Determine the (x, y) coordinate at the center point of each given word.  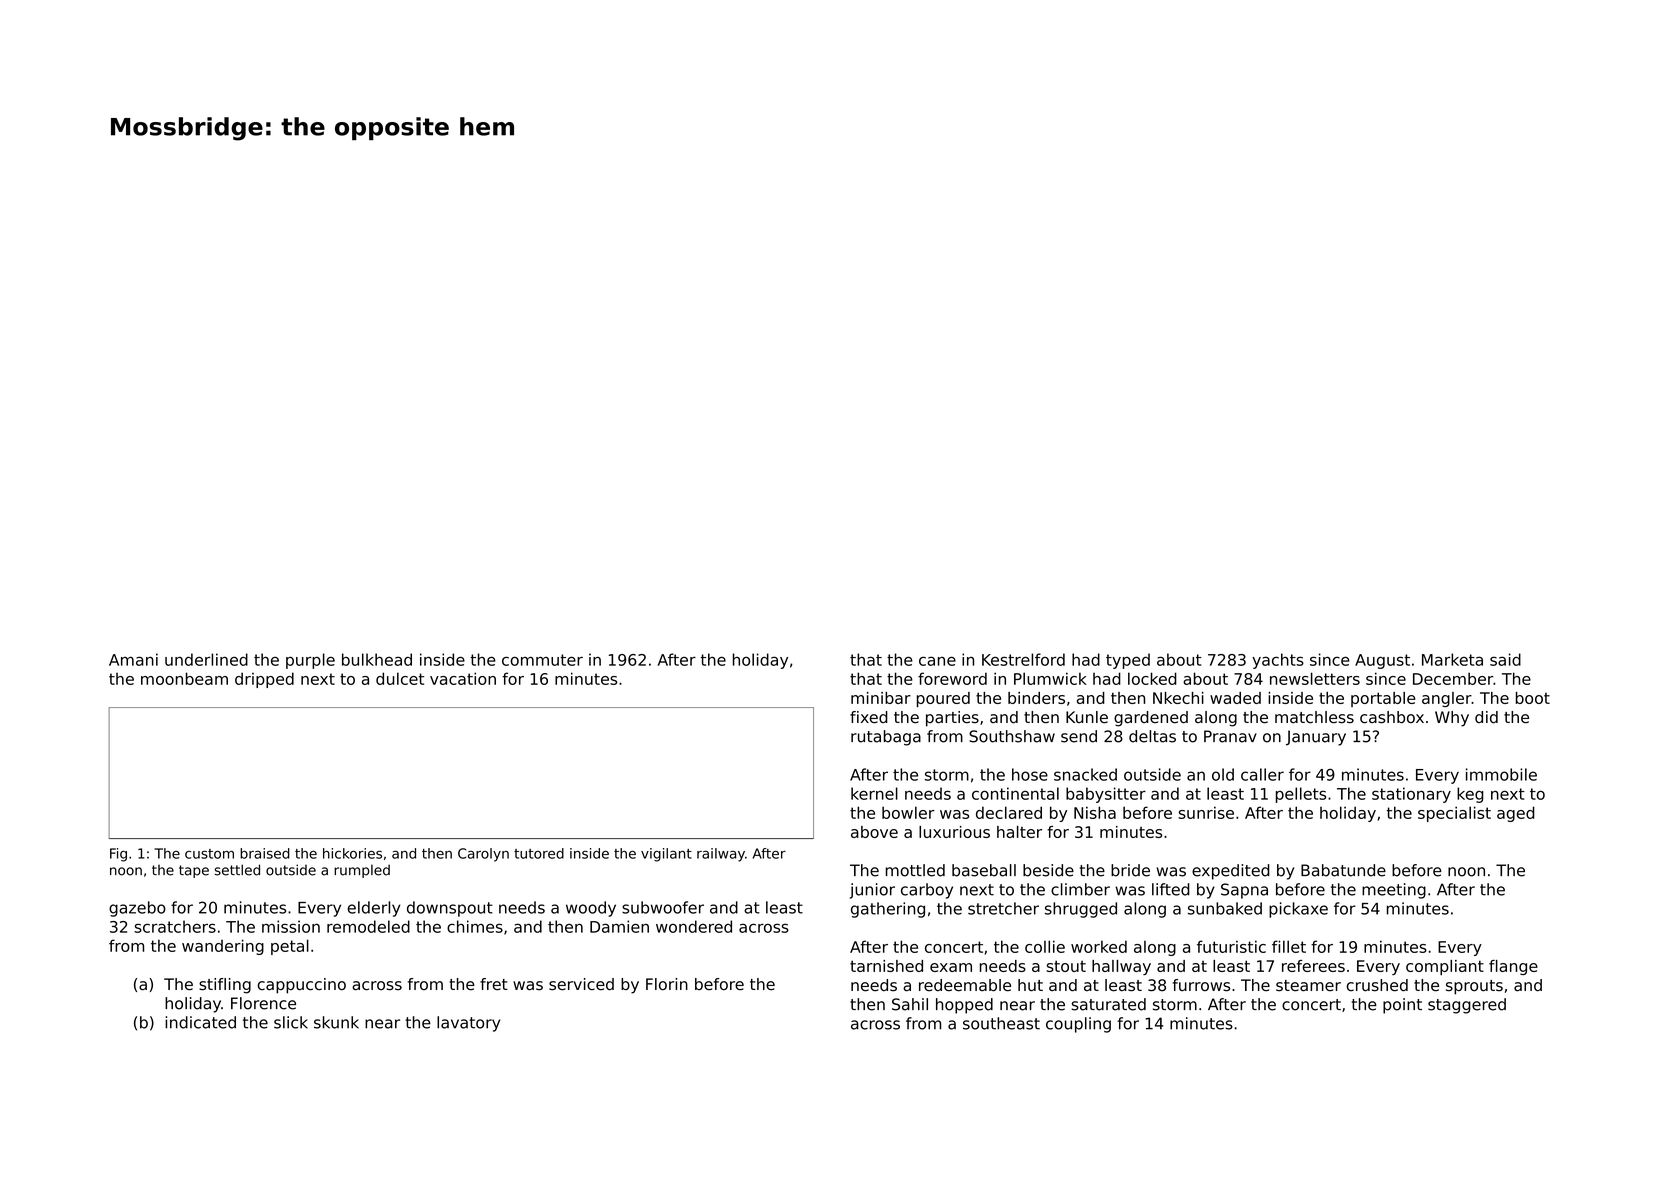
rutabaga (886, 738)
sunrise (1206, 812)
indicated (200, 1022)
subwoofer (663, 907)
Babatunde (1343, 870)
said (1505, 659)
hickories (352, 853)
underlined (206, 659)
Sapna (1244, 891)
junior (872, 891)
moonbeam (184, 678)
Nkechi (1178, 698)
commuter (542, 660)
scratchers (175, 926)
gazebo (137, 909)
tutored (539, 853)
